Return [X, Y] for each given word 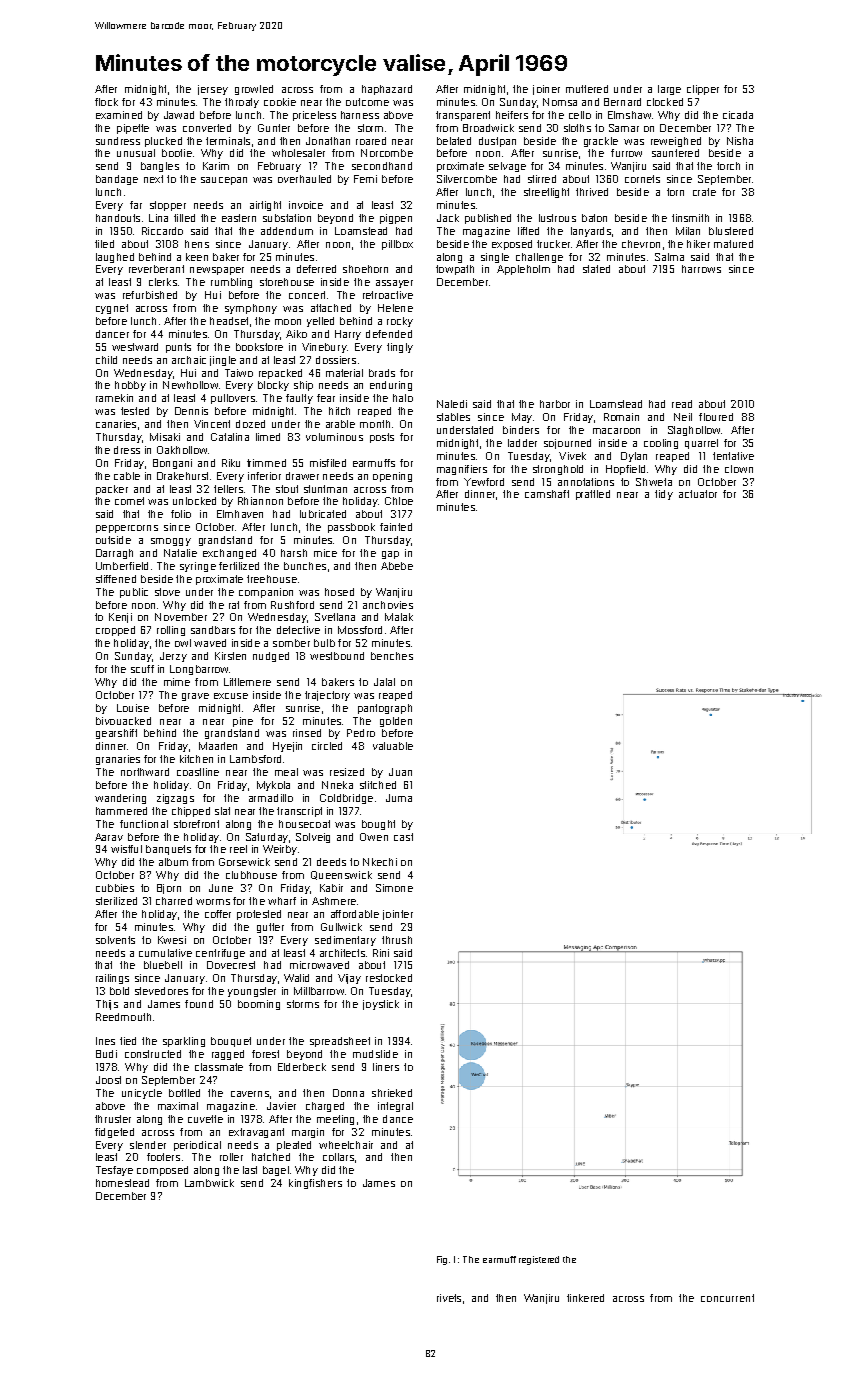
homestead [122, 1183]
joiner [546, 90]
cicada [738, 115]
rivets [449, 1298]
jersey [213, 90]
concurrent [727, 1298]
